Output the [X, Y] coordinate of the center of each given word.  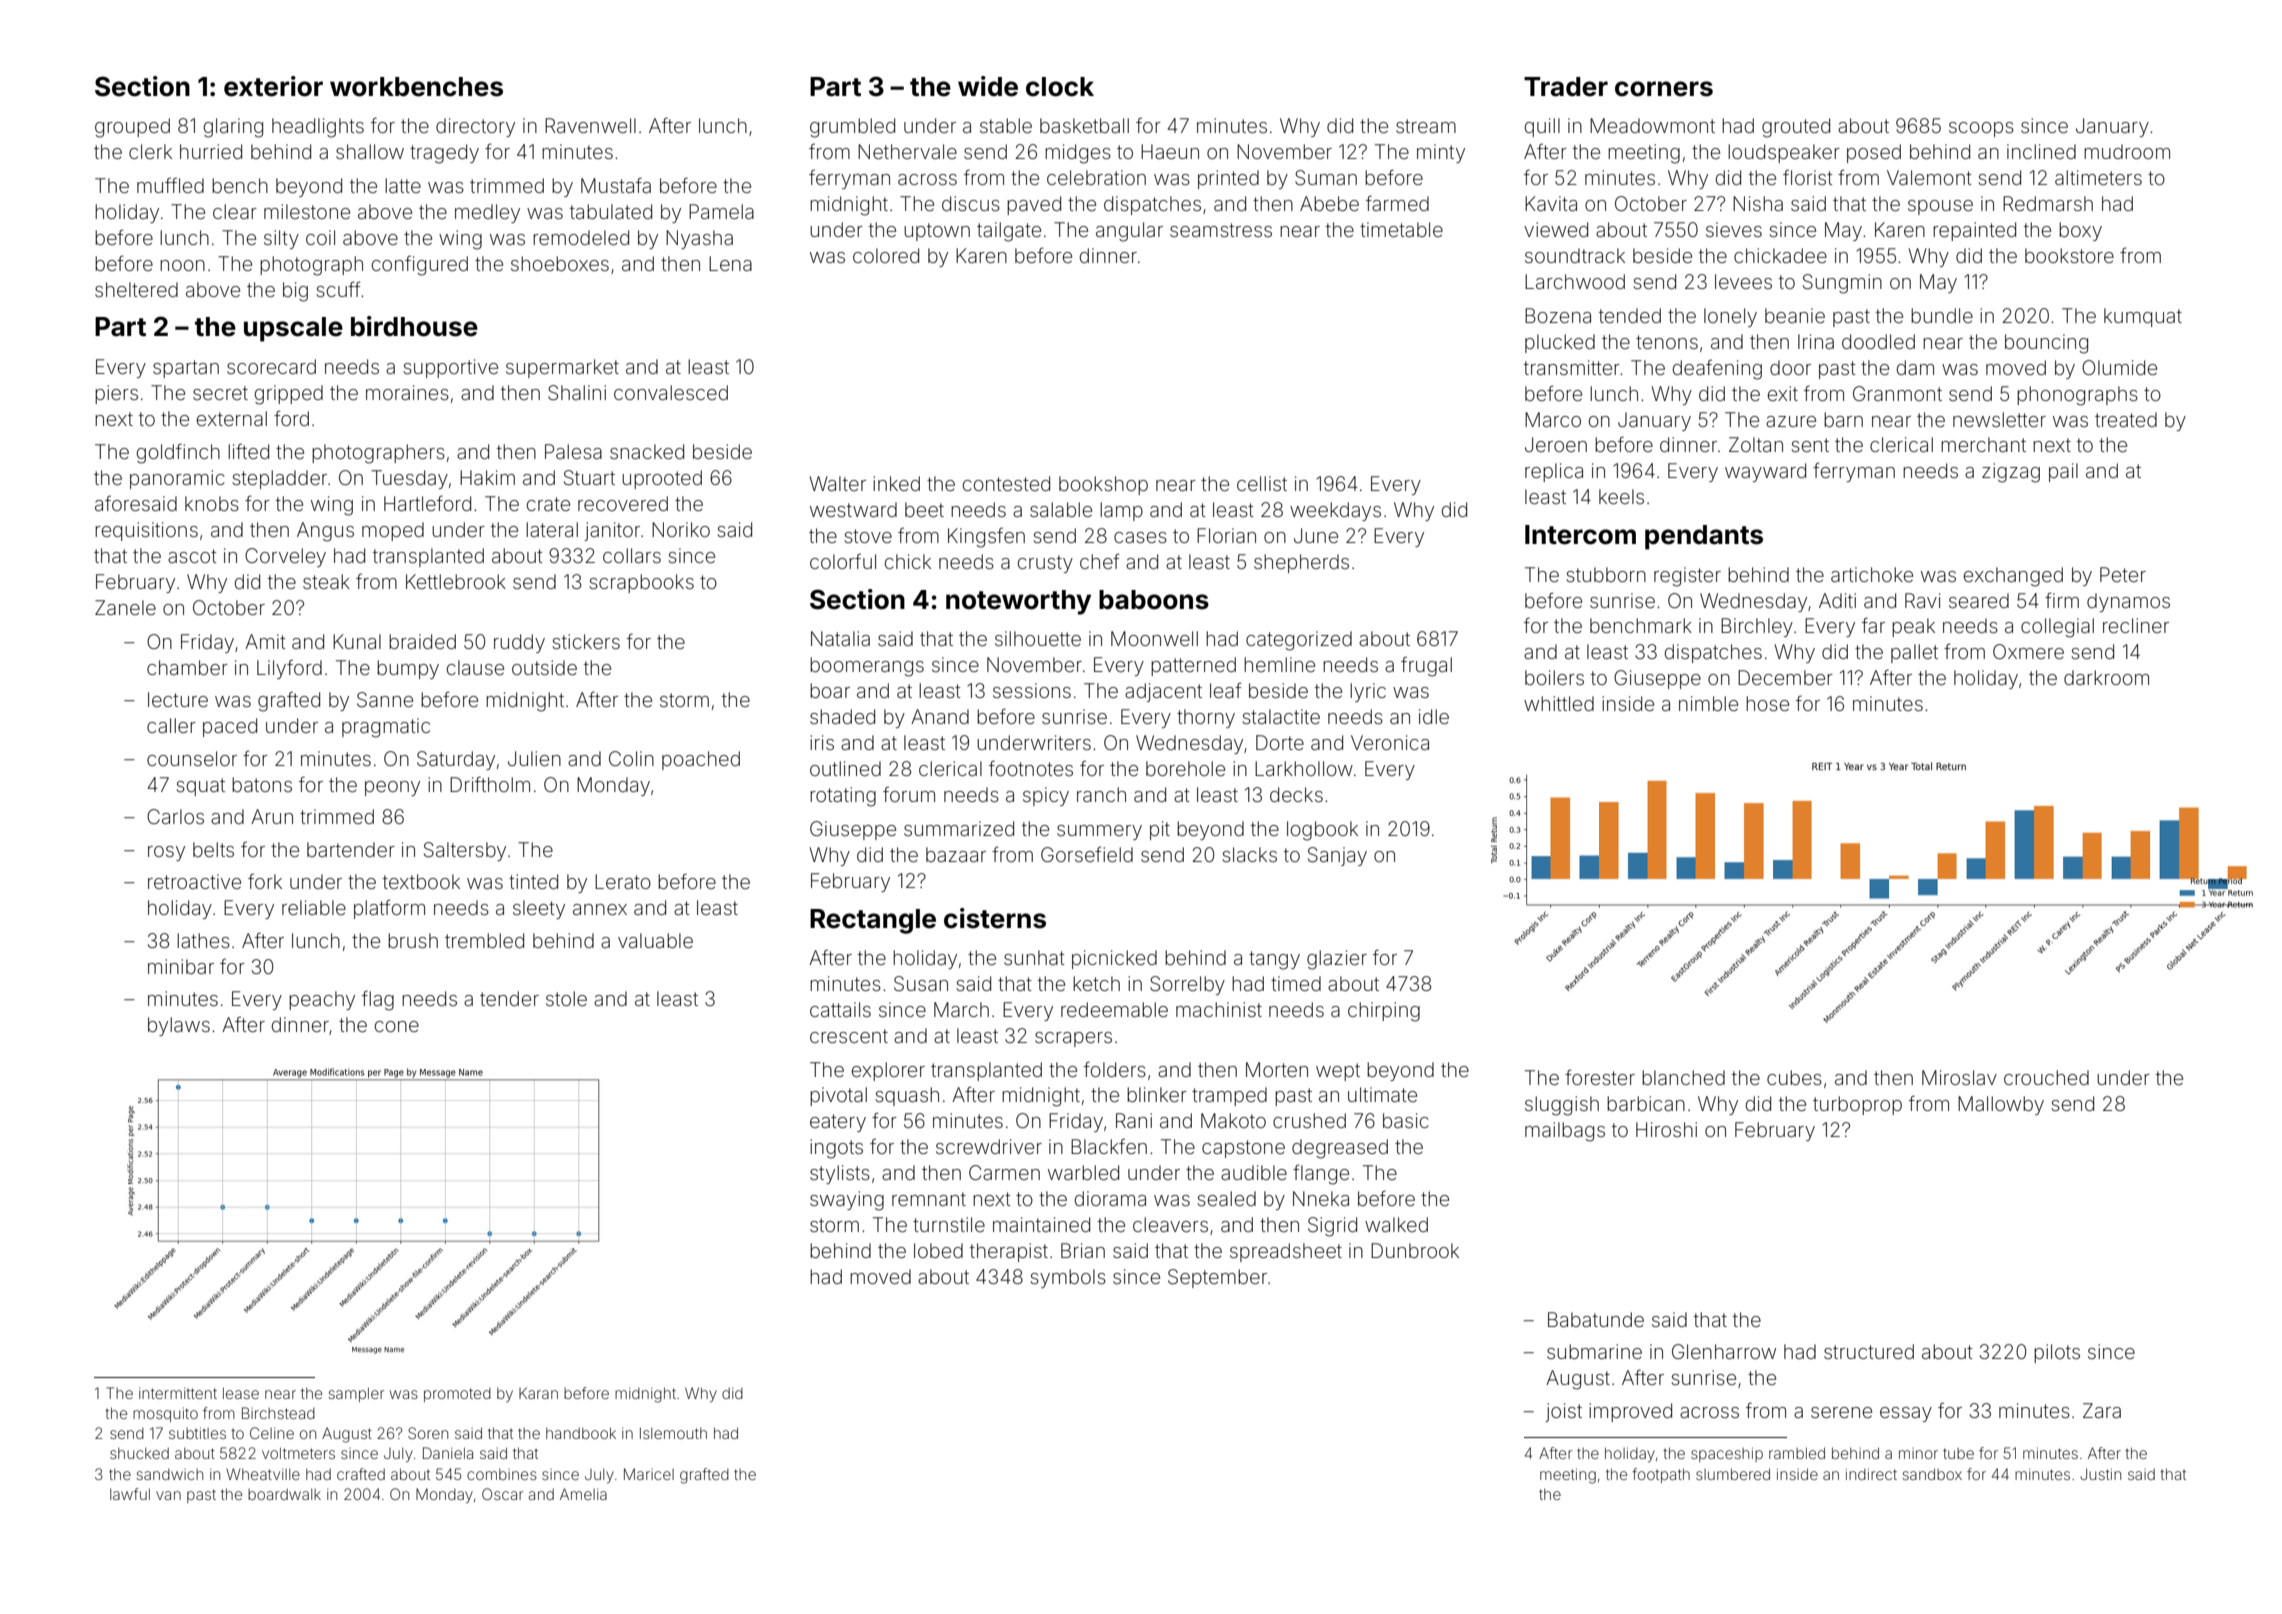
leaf [1225, 690]
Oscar [502, 1494]
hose [1767, 703]
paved [1034, 205]
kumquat [2143, 317]
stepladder [279, 479]
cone [397, 1026]
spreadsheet [1286, 1252]
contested [1006, 483]
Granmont [1897, 393]
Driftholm [490, 784]
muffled [170, 185]
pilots [2057, 1353]
